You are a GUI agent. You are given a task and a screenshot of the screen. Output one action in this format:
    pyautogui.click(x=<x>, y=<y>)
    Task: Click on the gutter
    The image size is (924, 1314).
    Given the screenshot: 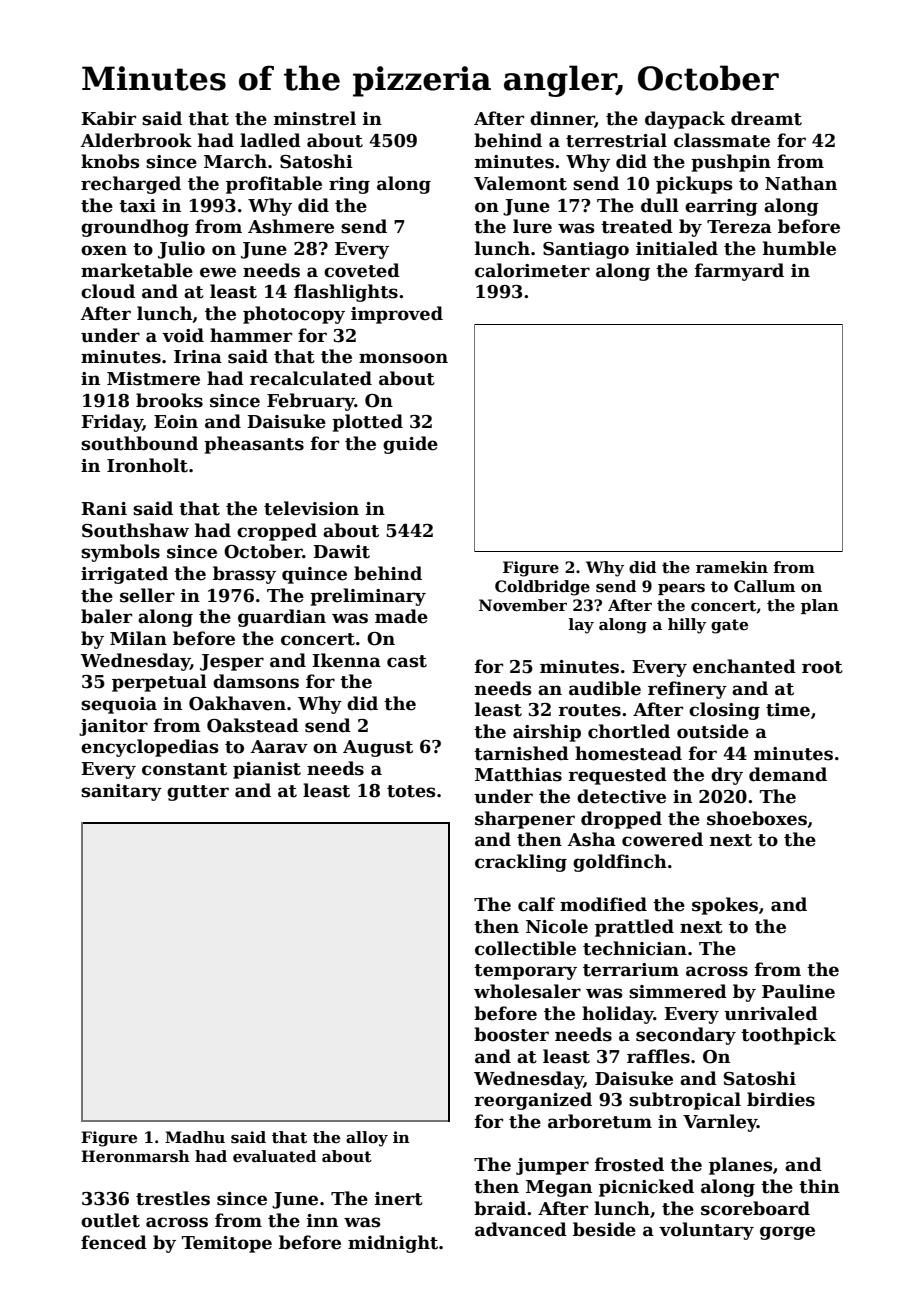 What is the action you would take?
    pyautogui.click(x=198, y=793)
